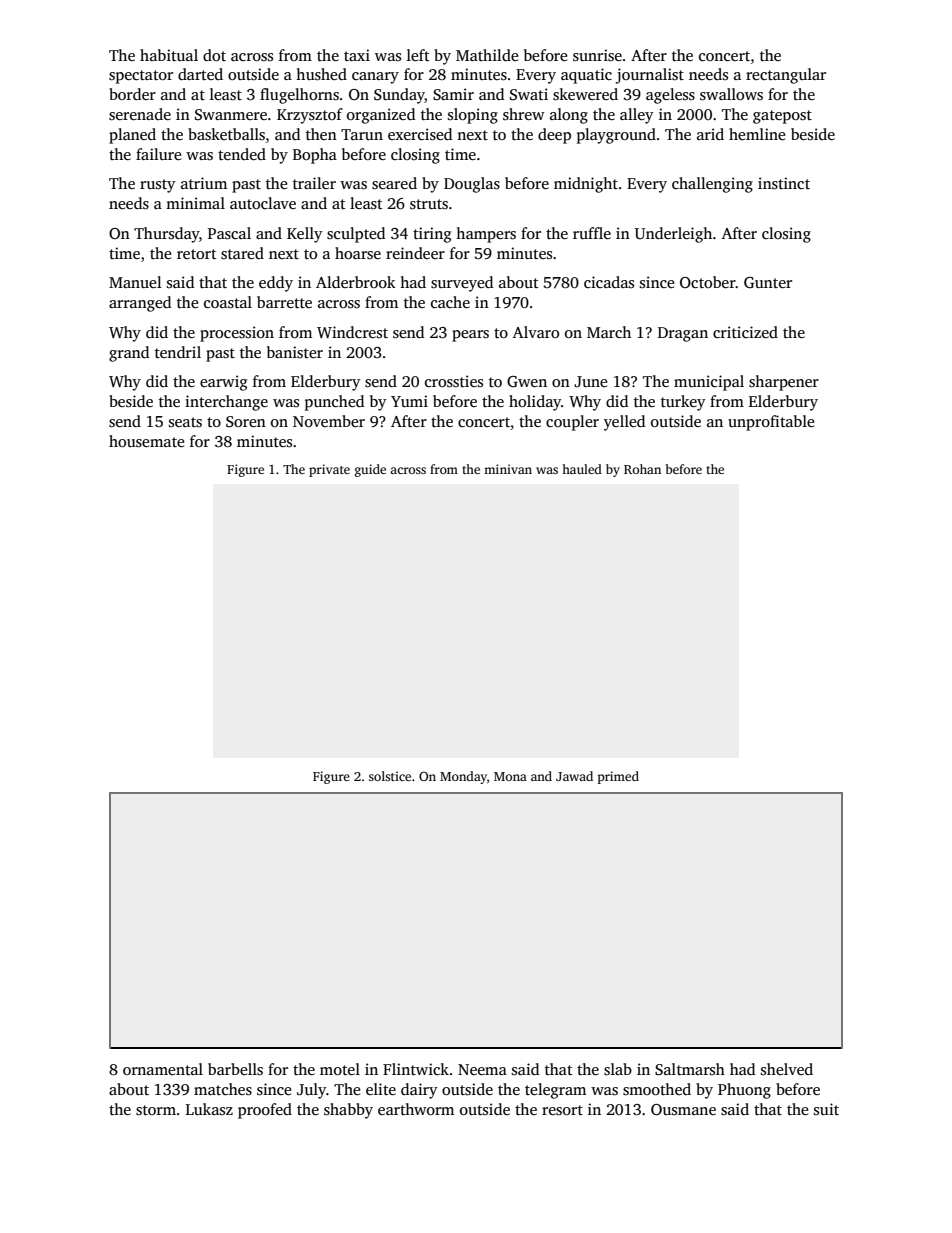 The width and height of the screenshot is (952, 1233). What do you see at coordinates (235, 1069) in the screenshot?
I see `barbells` at bounding box center [235, 1069].
